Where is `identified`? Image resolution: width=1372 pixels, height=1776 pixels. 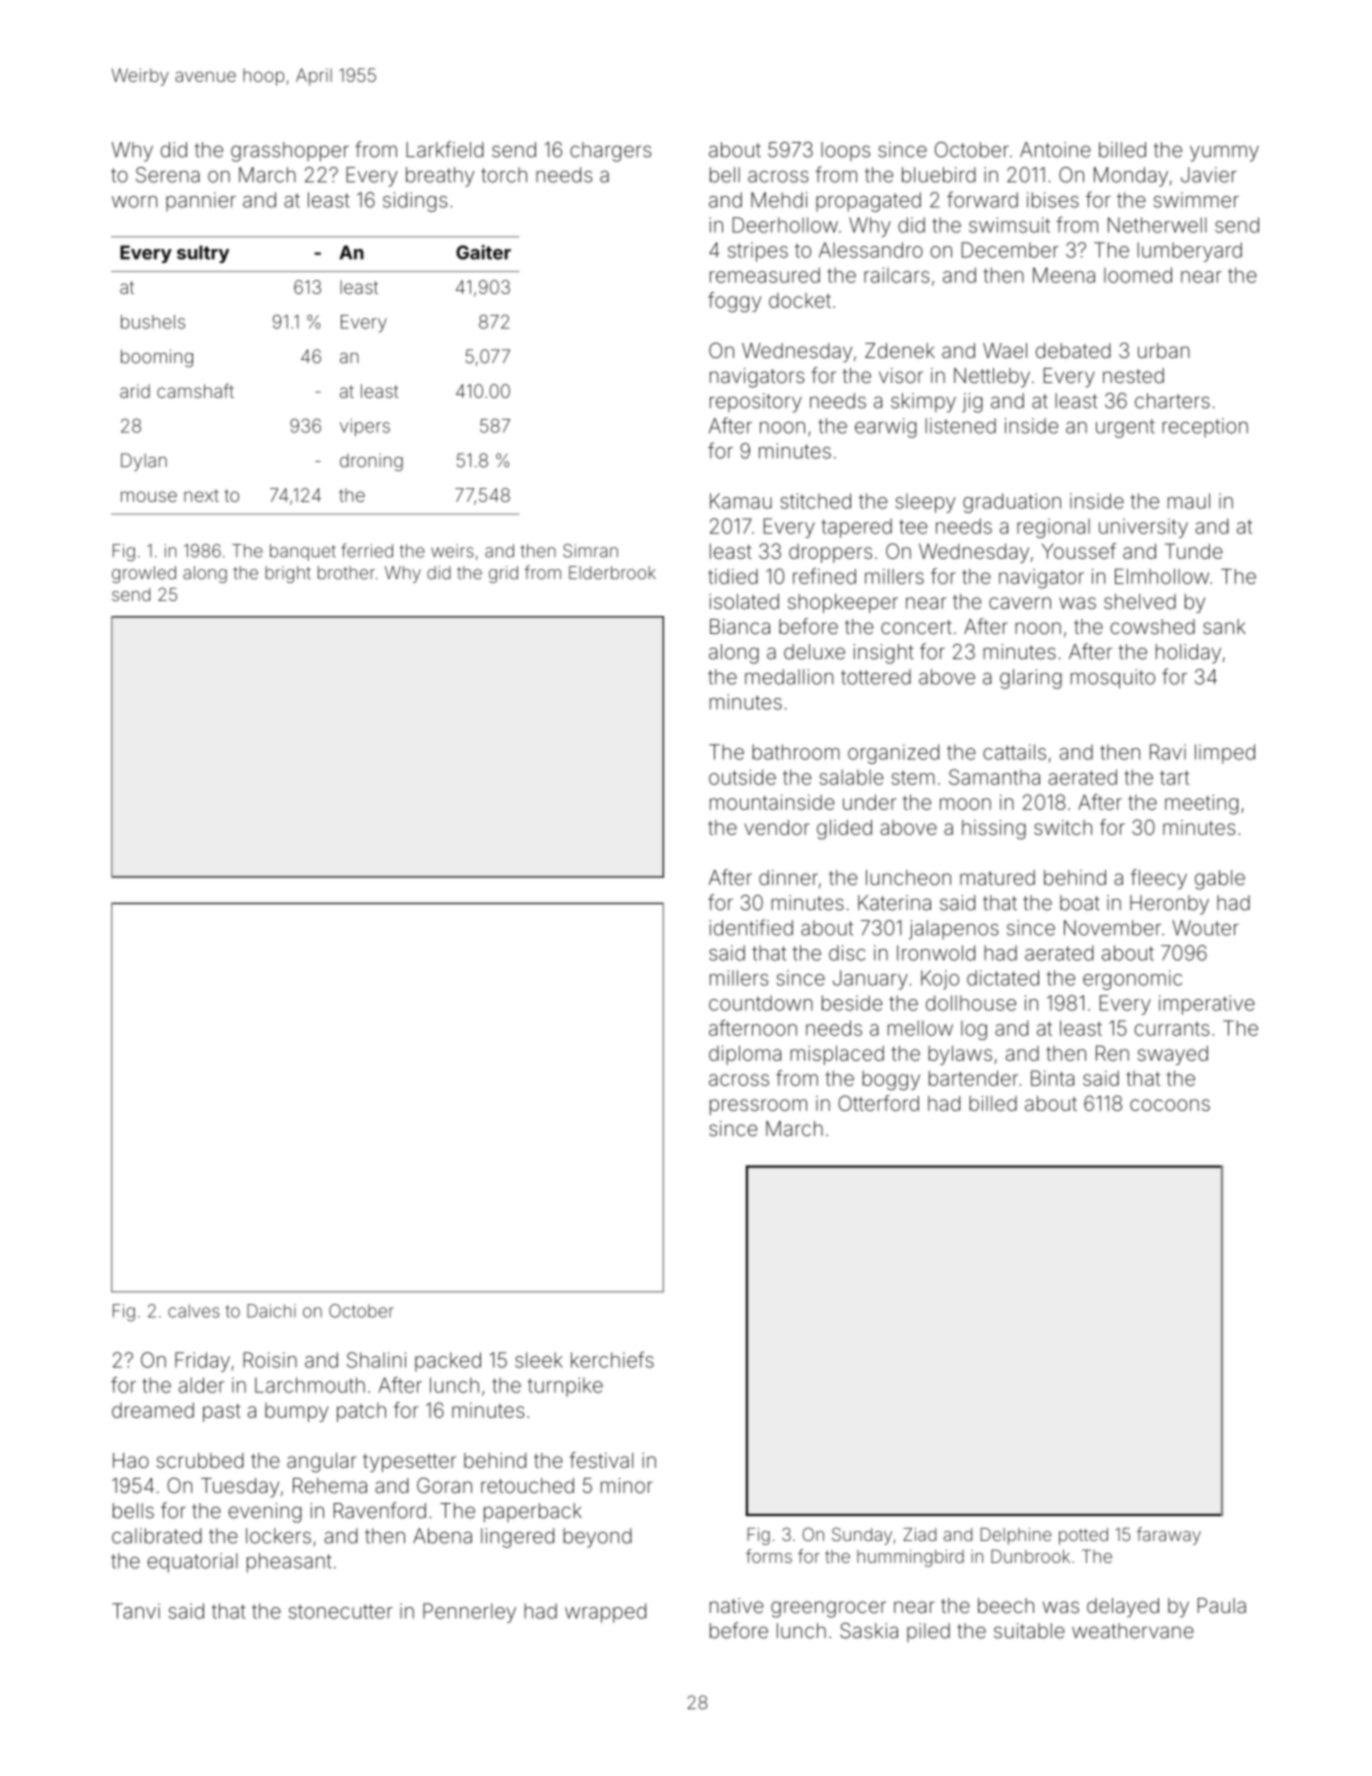 identified is located at coordinates (751, 927).
